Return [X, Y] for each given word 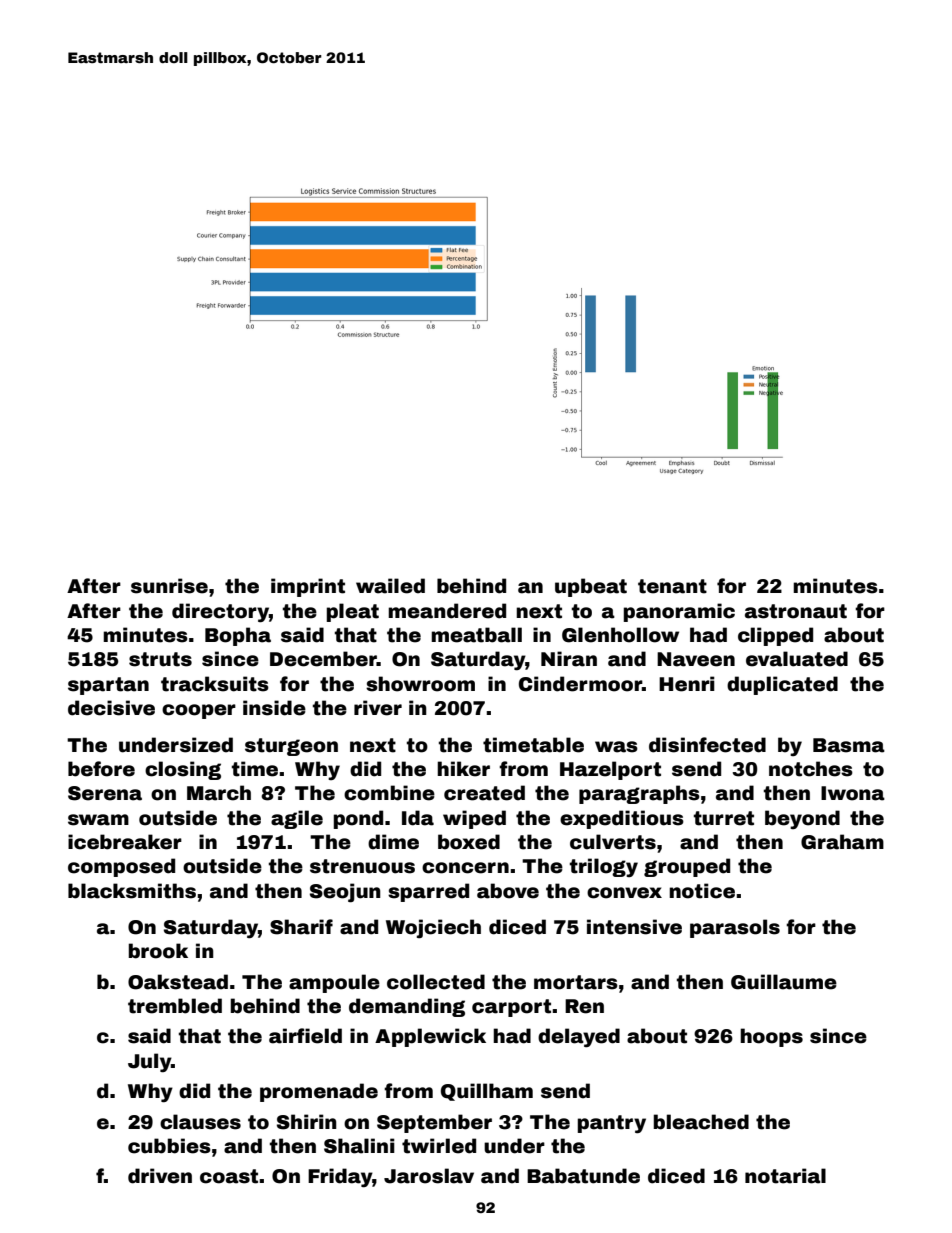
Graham [842, 842]
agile [297, 819]
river [378, 708]
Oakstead [178, 982]
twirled [439, 1146]
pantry [612, 1124]
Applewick [430, 1037]
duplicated [782, 685]
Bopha [238, 636]
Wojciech [433, 929]
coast [229, 1176]
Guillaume [784, 982]
